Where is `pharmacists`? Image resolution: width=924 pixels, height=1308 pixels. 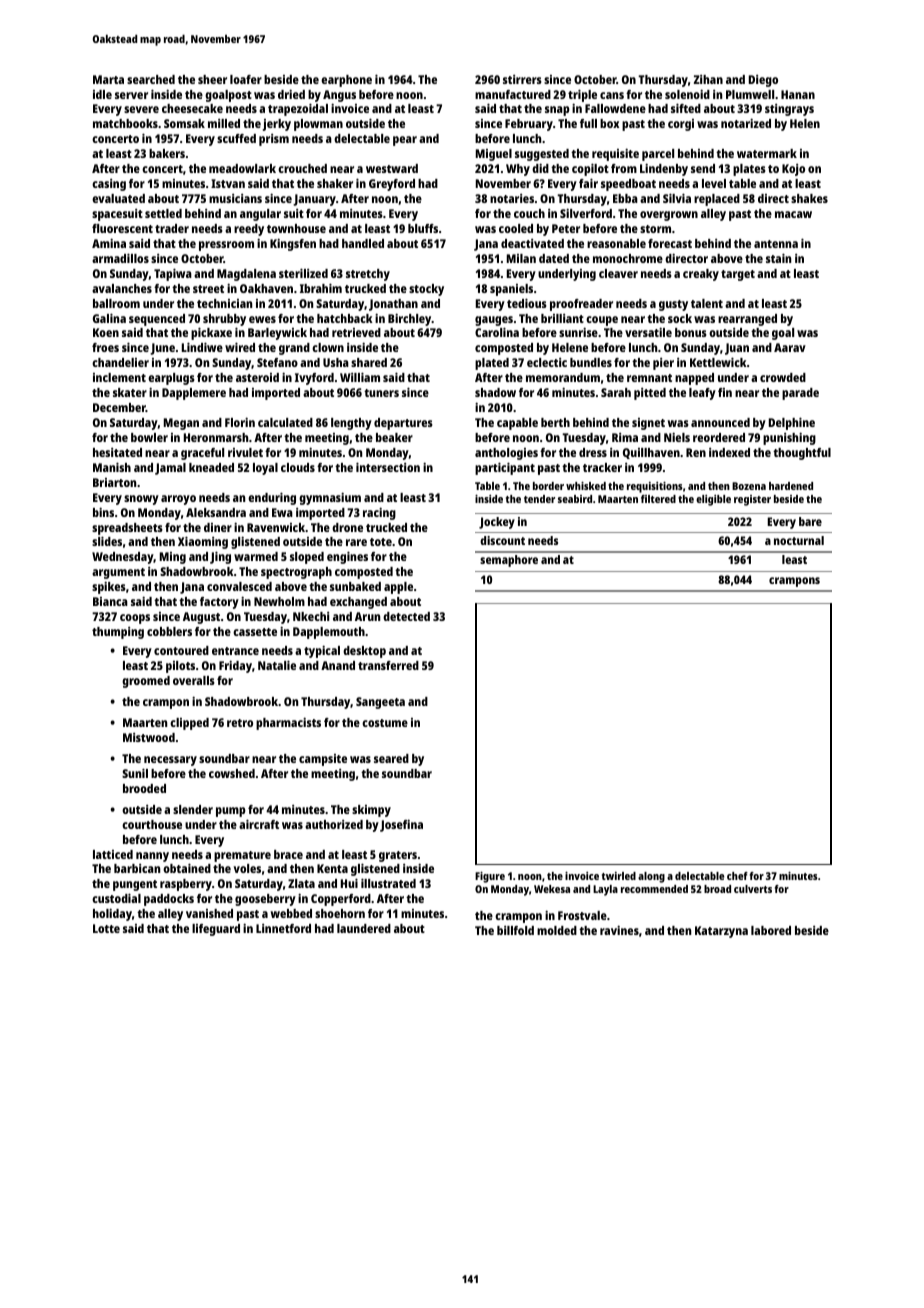
pharmacists is located at coordinates (288, 723).
